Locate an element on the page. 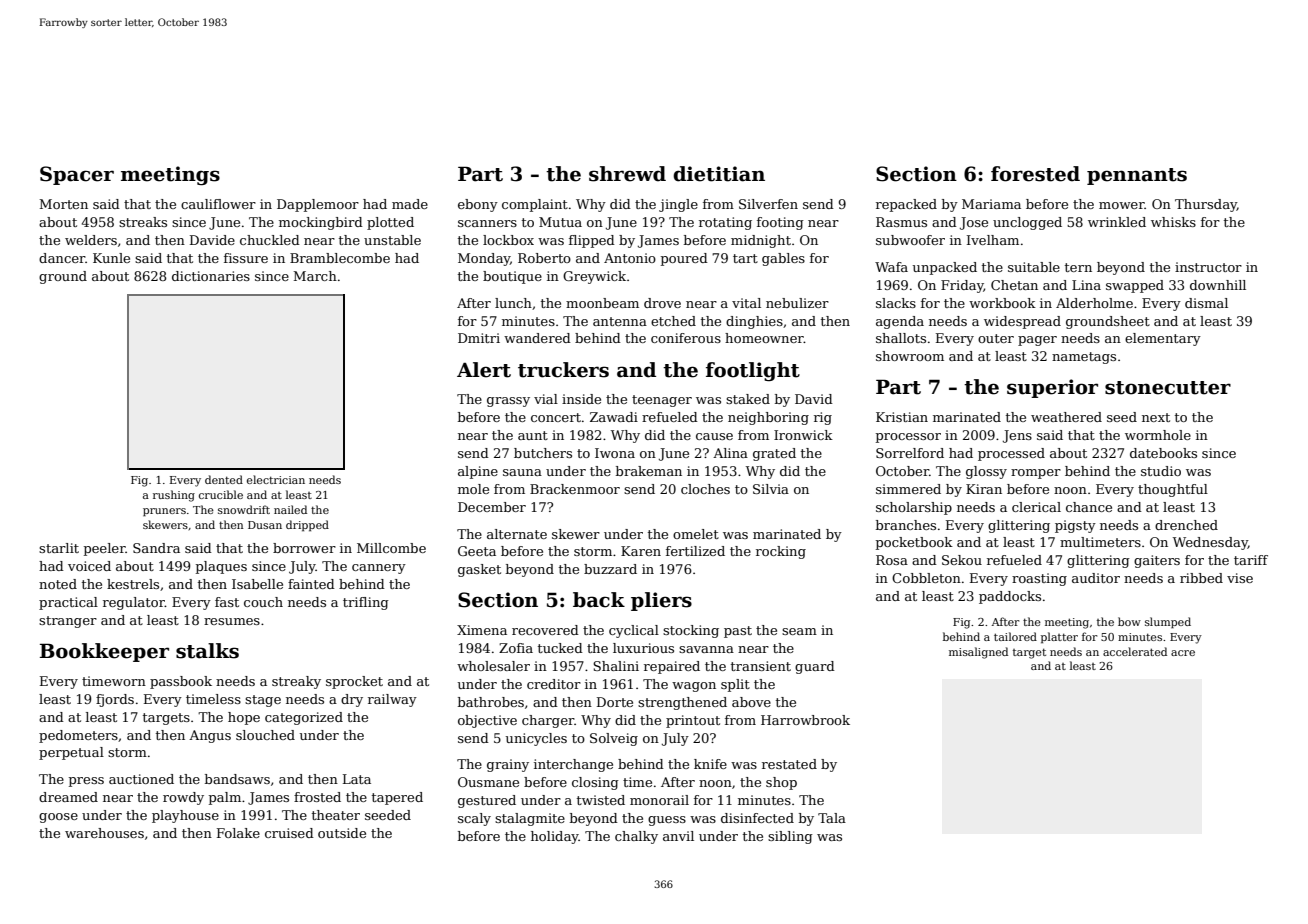  acre is located at coordinates (1183, 653).
